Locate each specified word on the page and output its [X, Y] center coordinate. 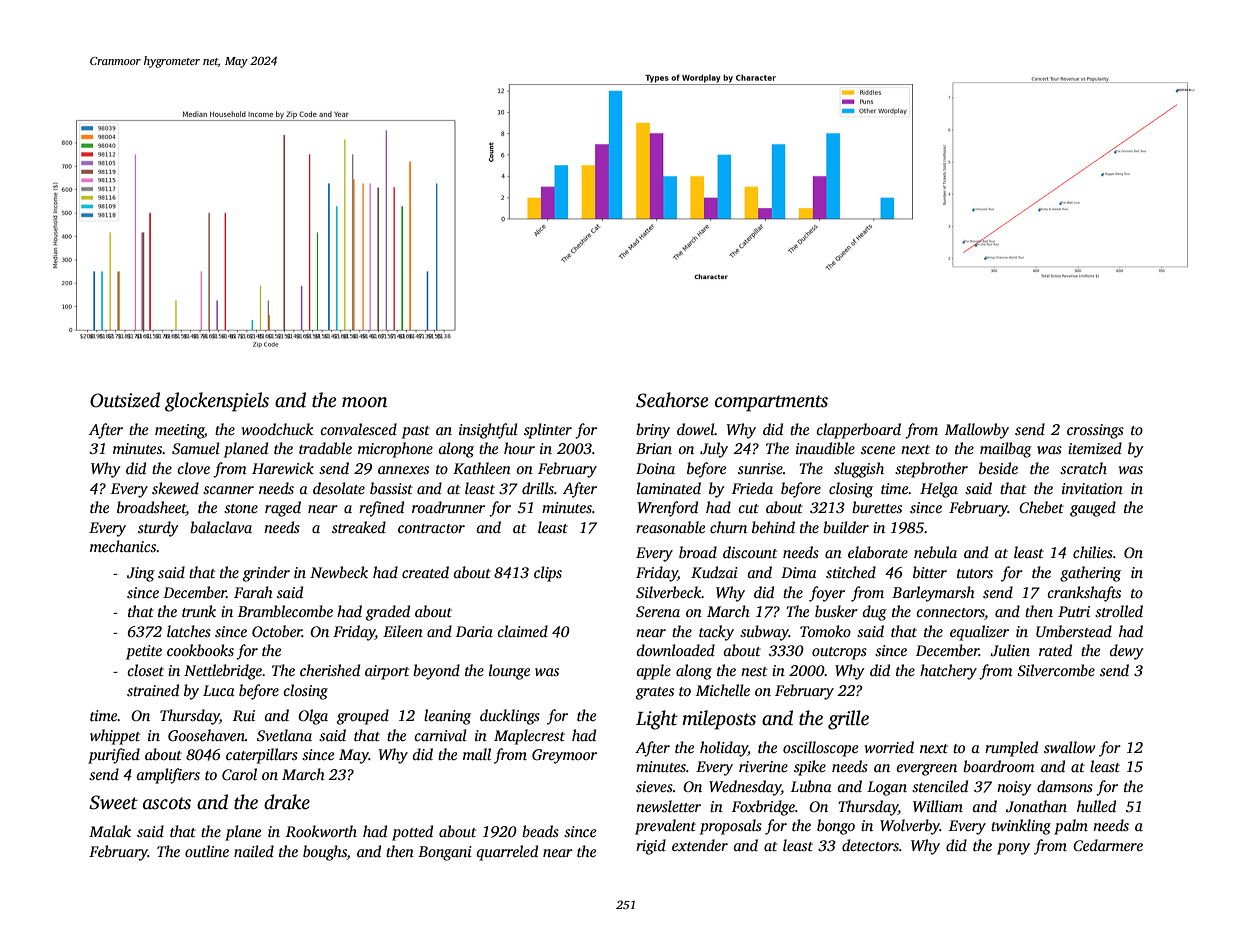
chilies [1093, 552]
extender [700, 845]
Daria [474, 631]
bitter [930, 572]
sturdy [158, 529]
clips [548, 574]
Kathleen [482, 468]
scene [878, 450]
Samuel [196, 448]
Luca [219, 690]
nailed [254, 851]
